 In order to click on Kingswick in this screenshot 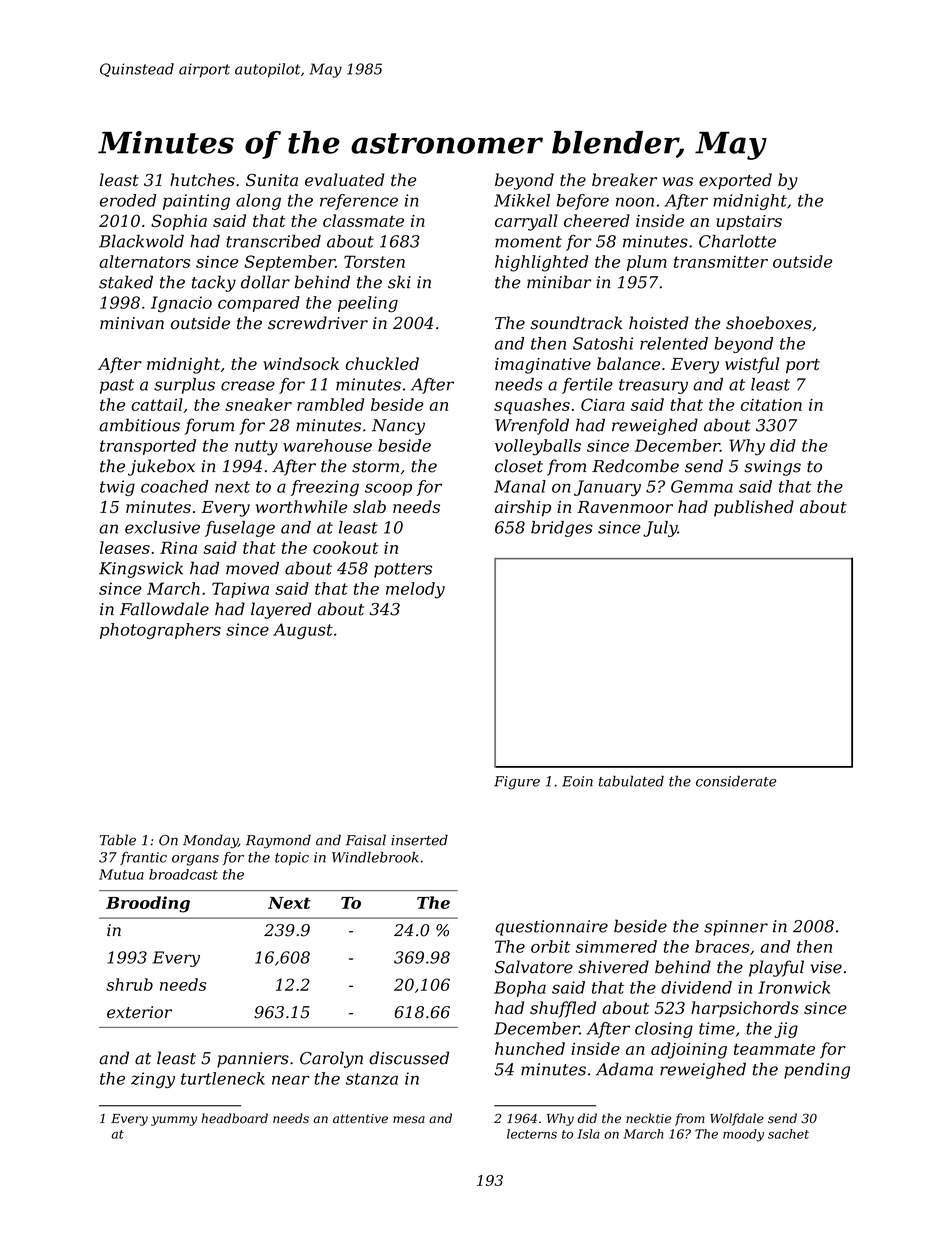, I will do `click(141, 569)`.
